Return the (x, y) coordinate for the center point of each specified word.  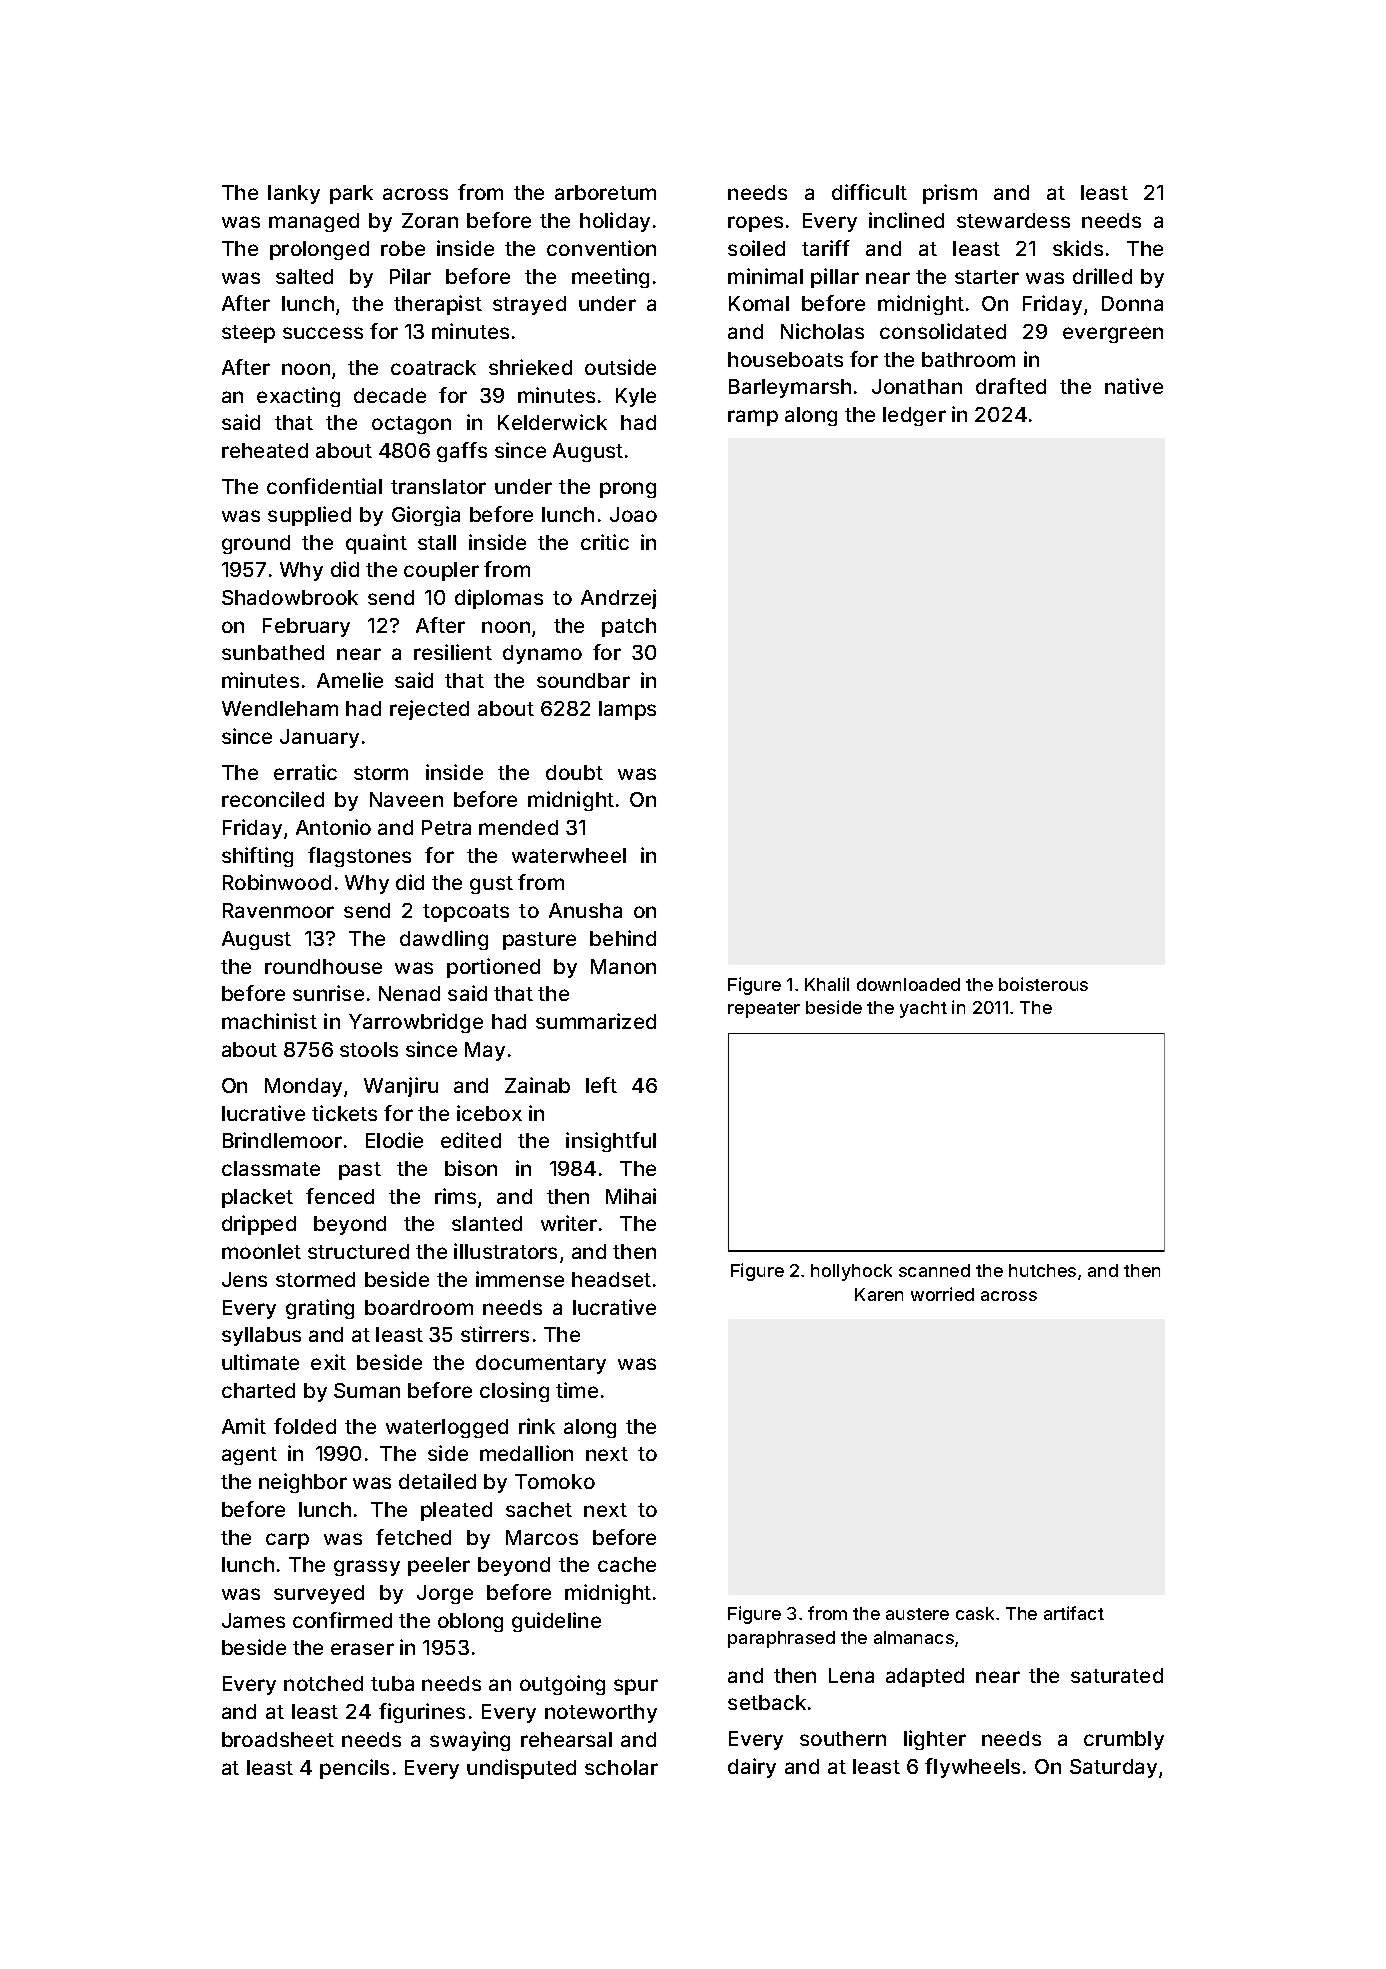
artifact (1074, 1613)
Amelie (350, 680)
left (601, 1085)
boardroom (419, 1307)
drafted (1011, 386)
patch (629, 627)
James (253, 1620)
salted (304, 276)
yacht (923, 1009)
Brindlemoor (282, 1140)
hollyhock (851, 1272)
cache (627, 1564)
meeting (610, 278)
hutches (1042, 1270)
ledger (914, 416)
